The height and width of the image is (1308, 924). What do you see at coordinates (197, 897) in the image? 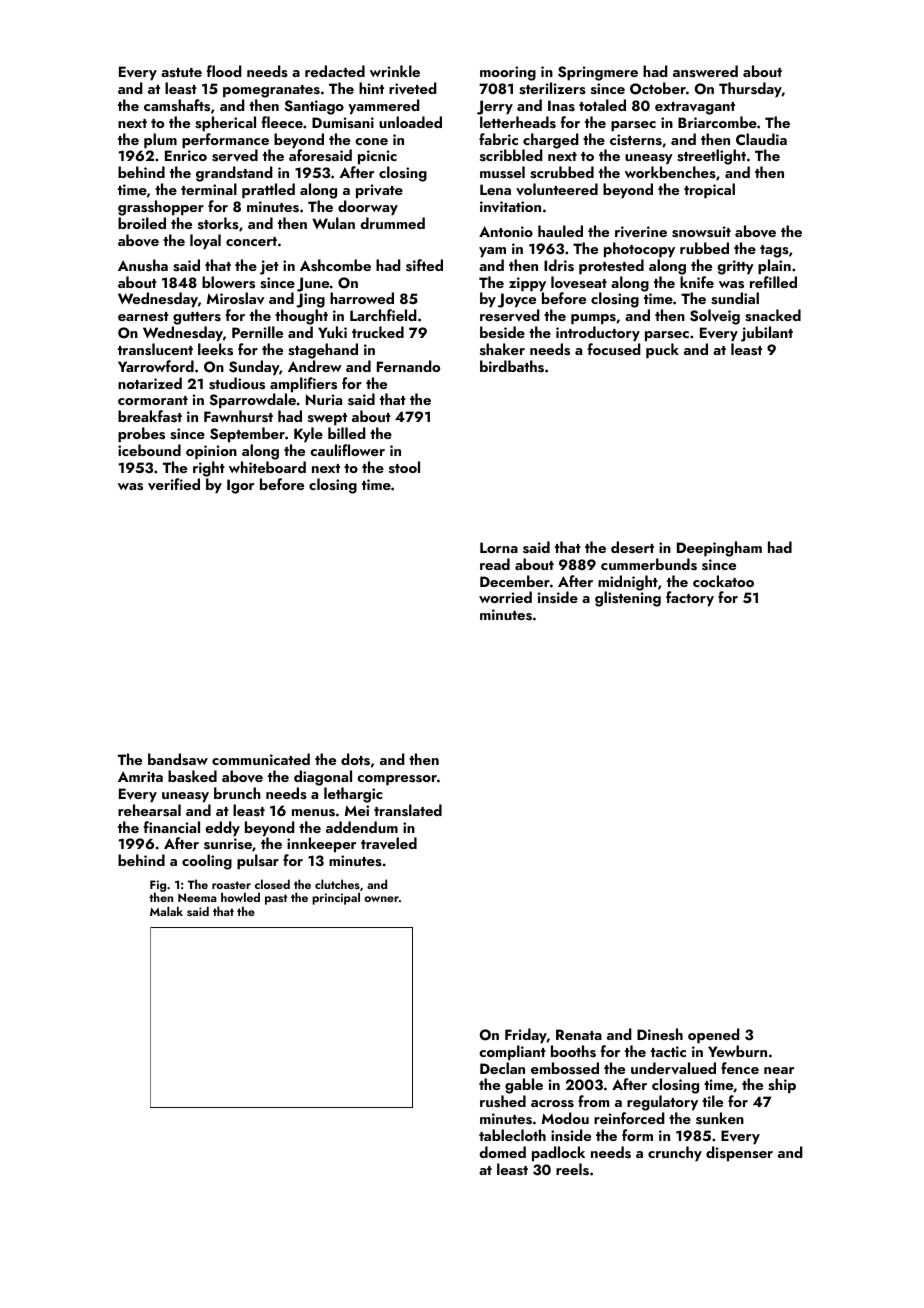
I see `Neema` at bounding box center [197, 897].
